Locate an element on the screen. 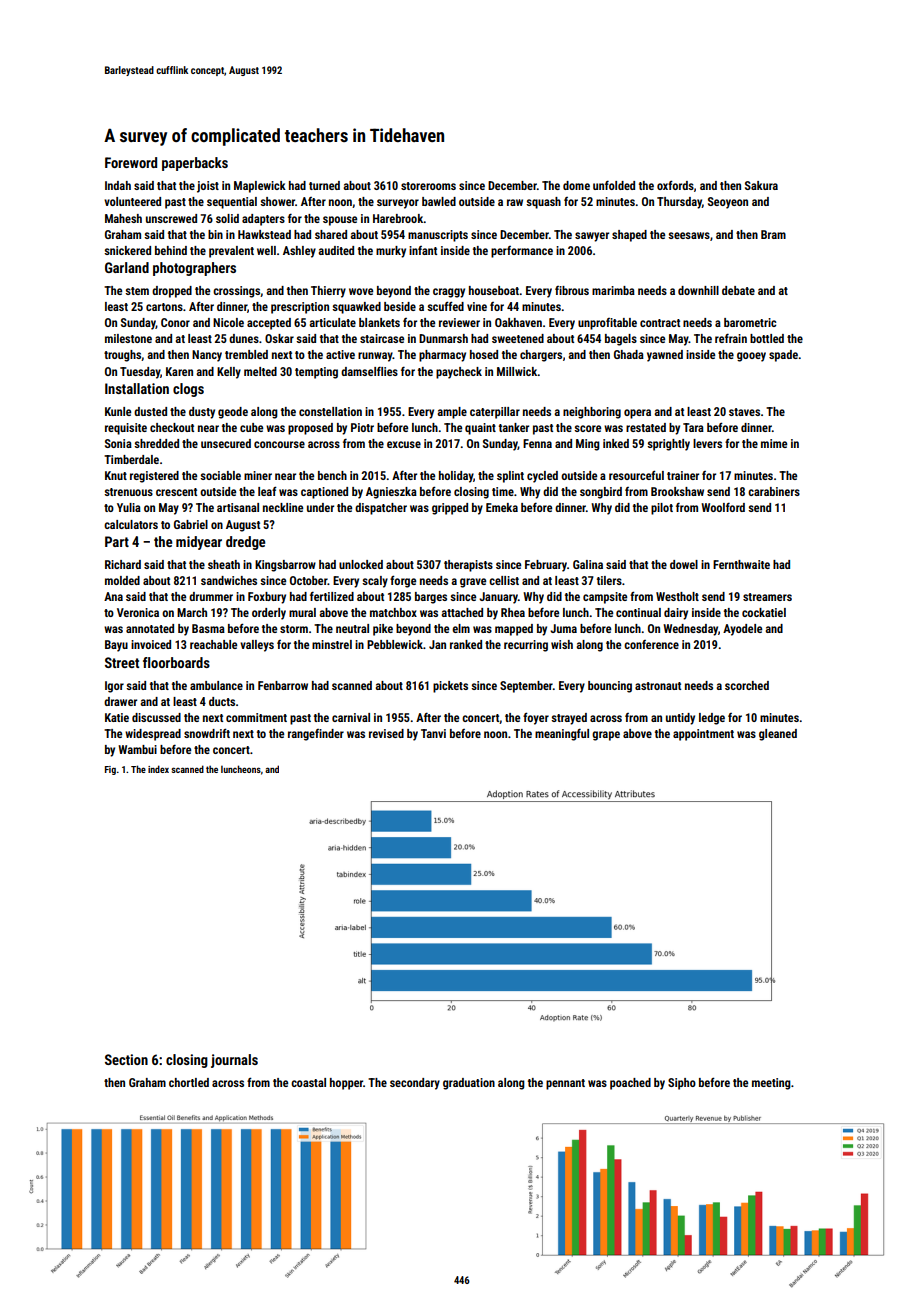  Section is located at coordinates (126, 1059).
